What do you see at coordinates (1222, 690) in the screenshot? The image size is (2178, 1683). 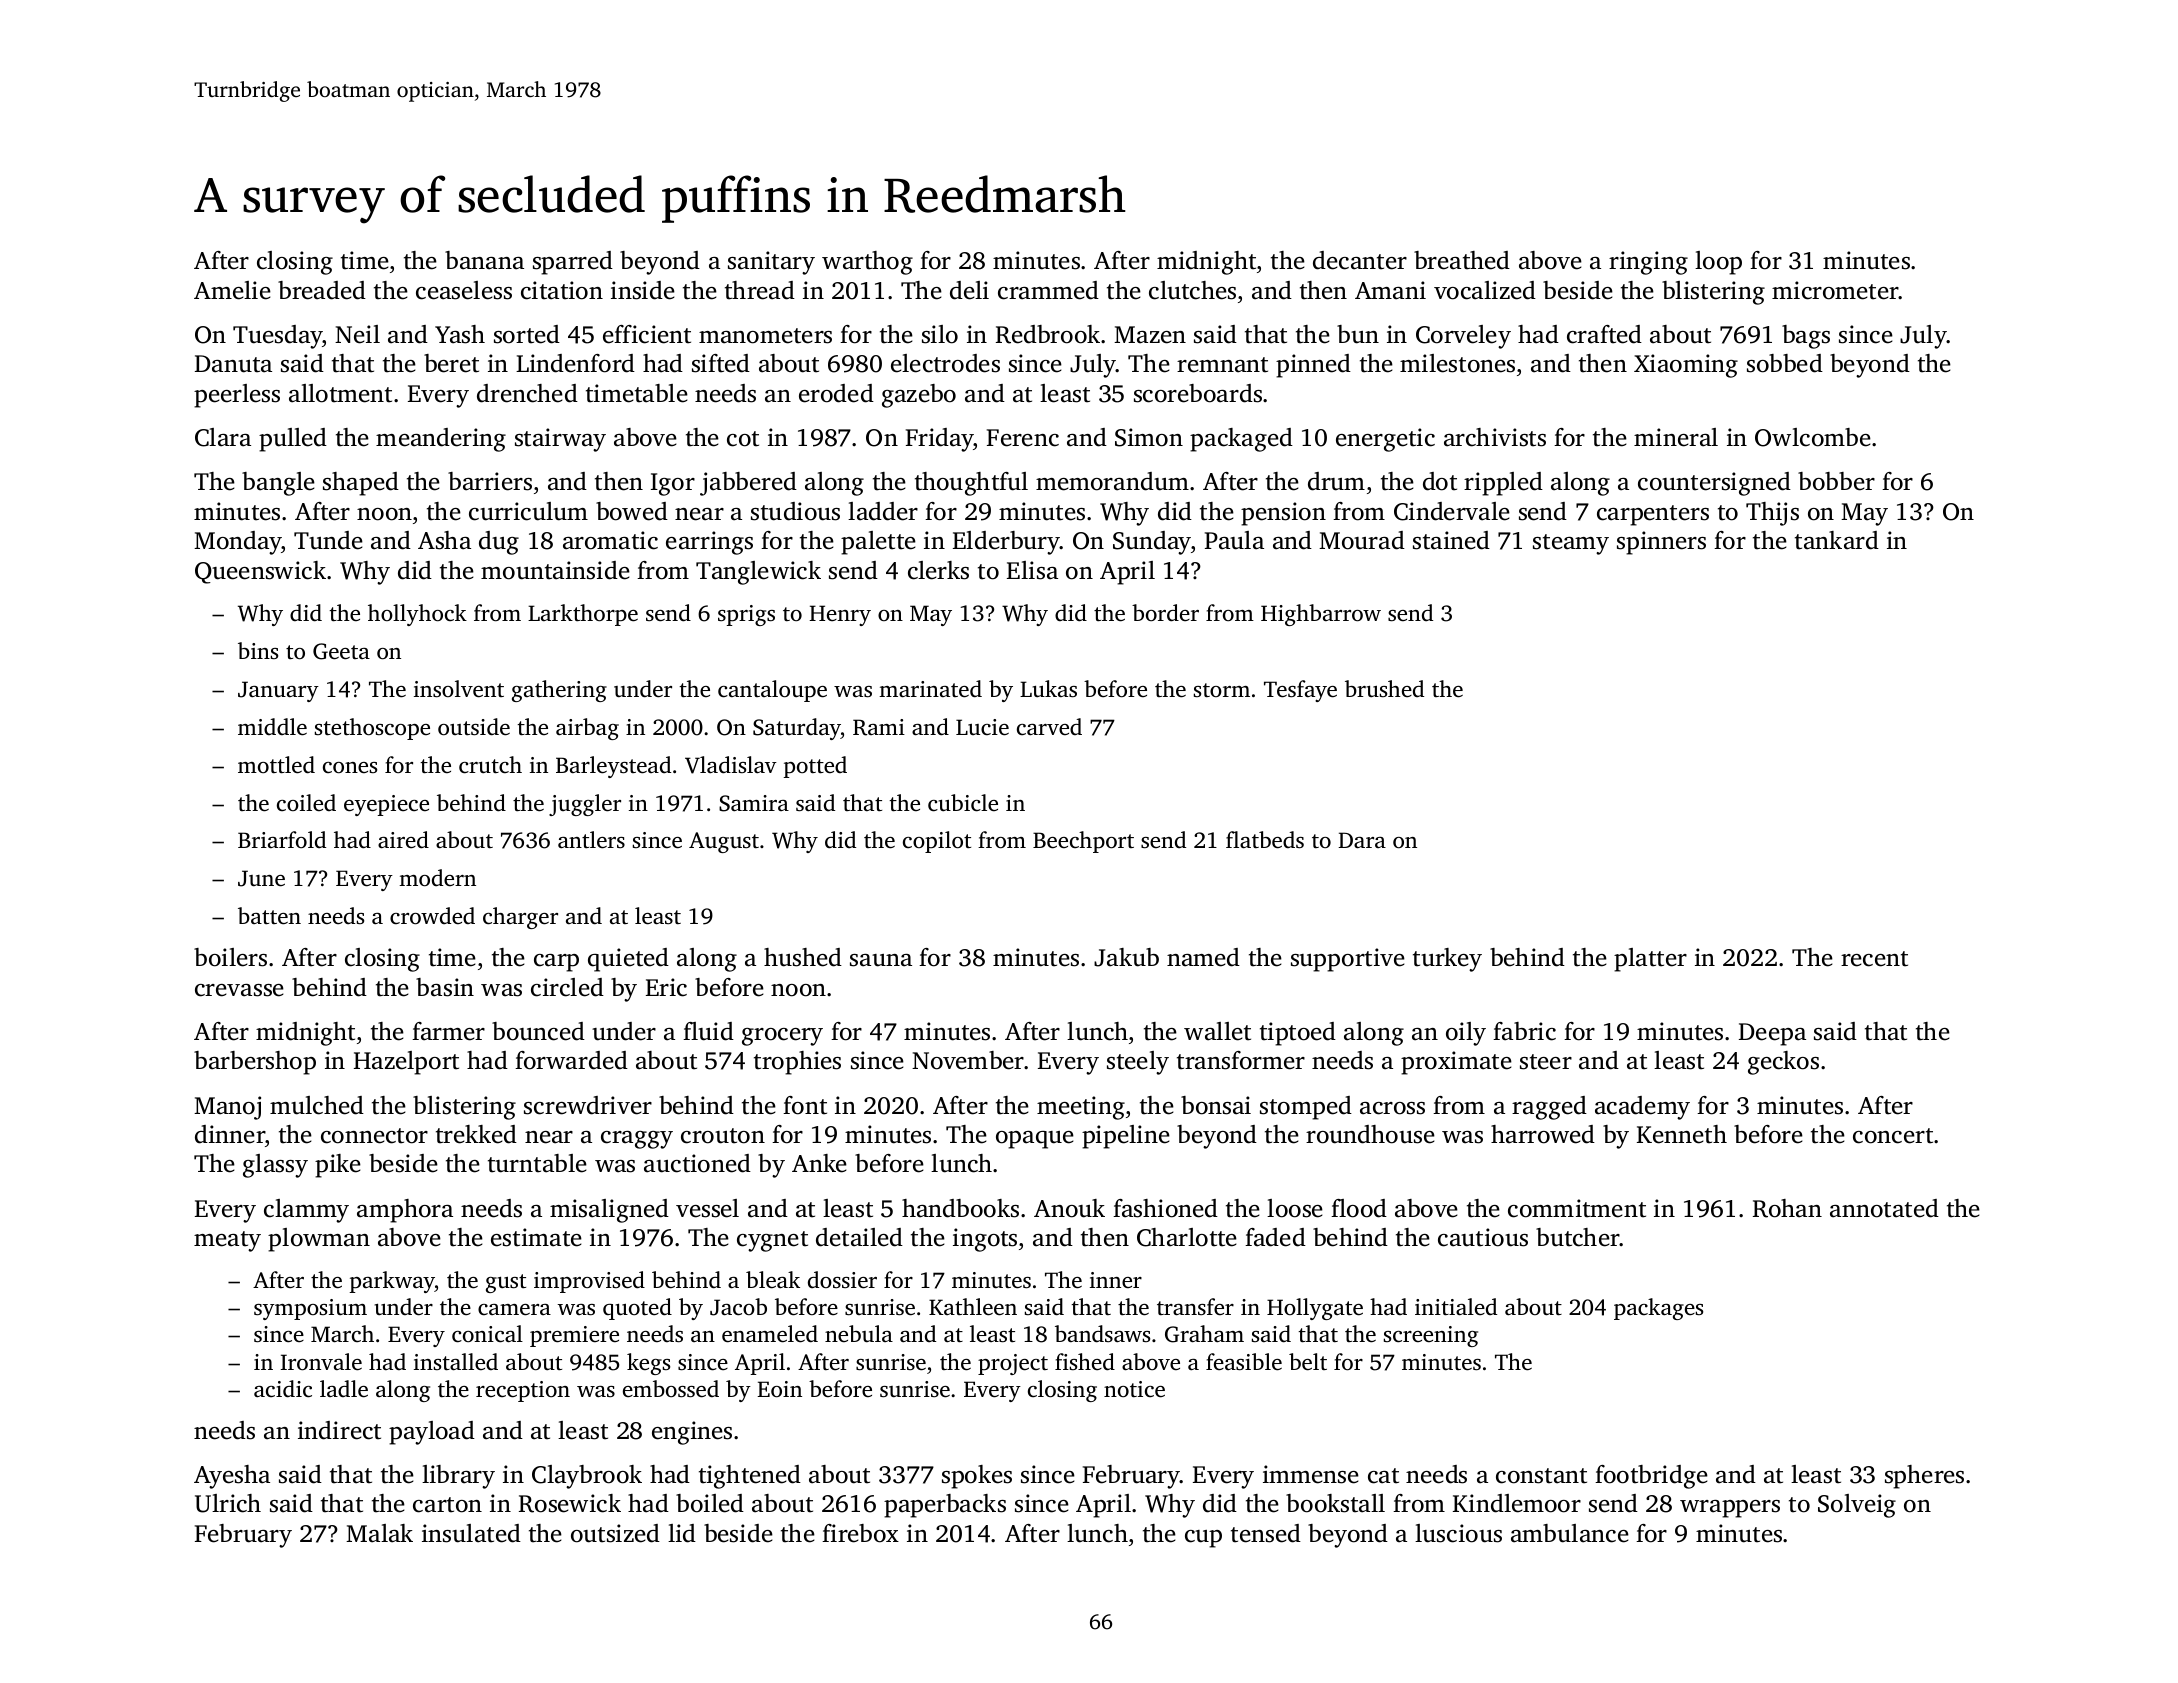 I see `storm` at bounding box center [1222, 690].
